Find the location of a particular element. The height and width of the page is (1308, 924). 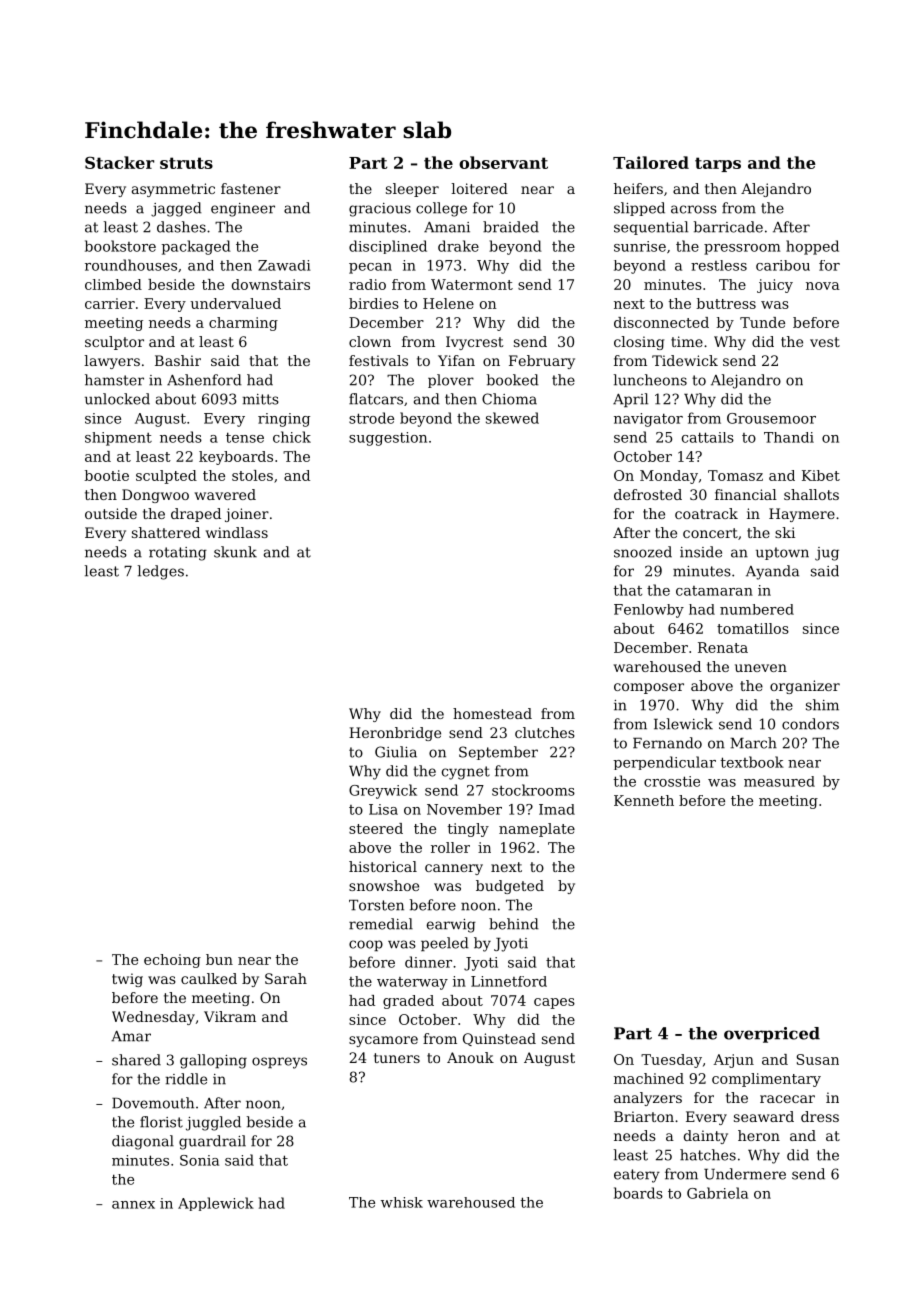

Stacker is located at coordinates (119, 162).
